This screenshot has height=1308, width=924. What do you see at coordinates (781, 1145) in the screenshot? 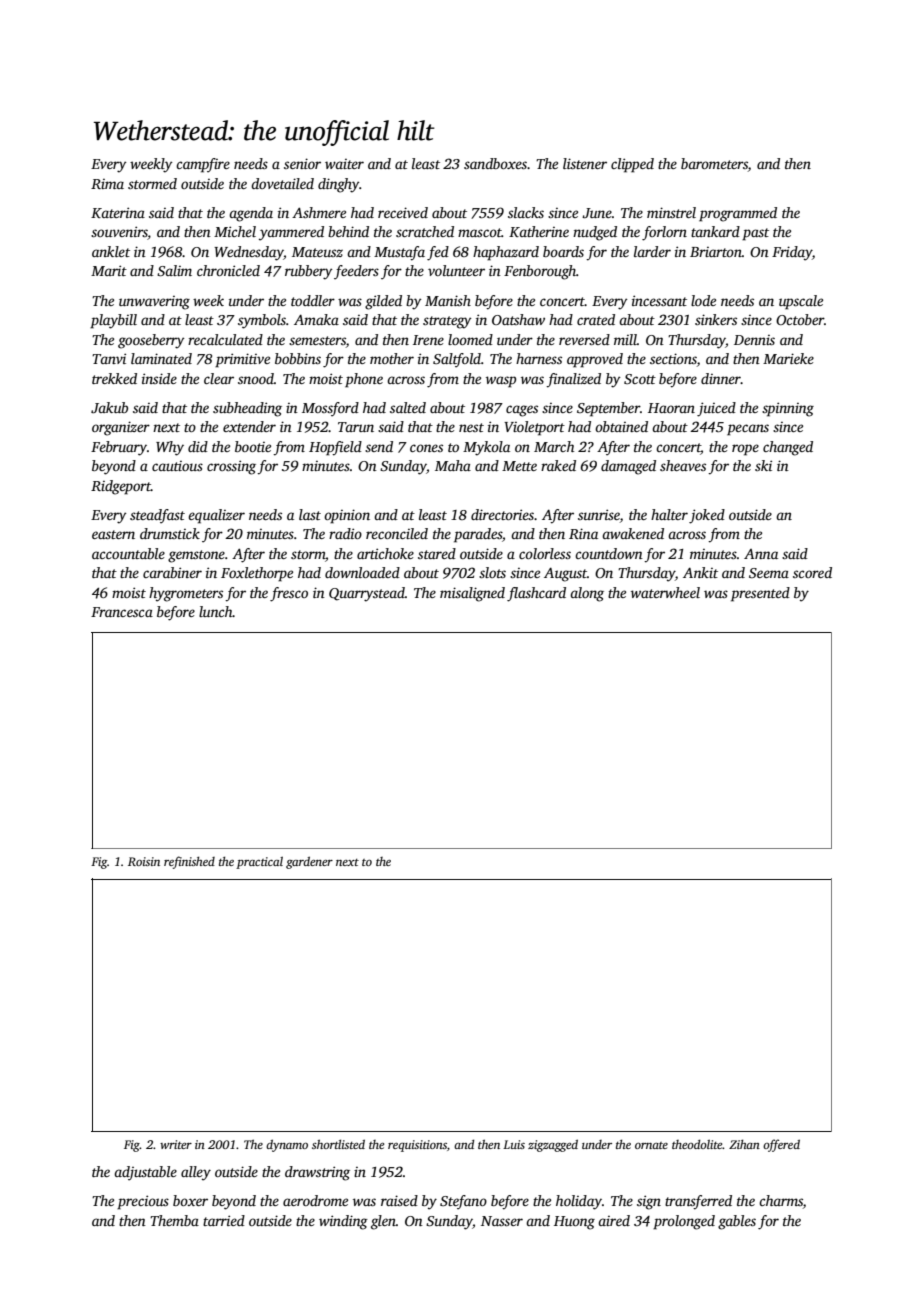
I see `offered` at bounding box center [781, 1145].
